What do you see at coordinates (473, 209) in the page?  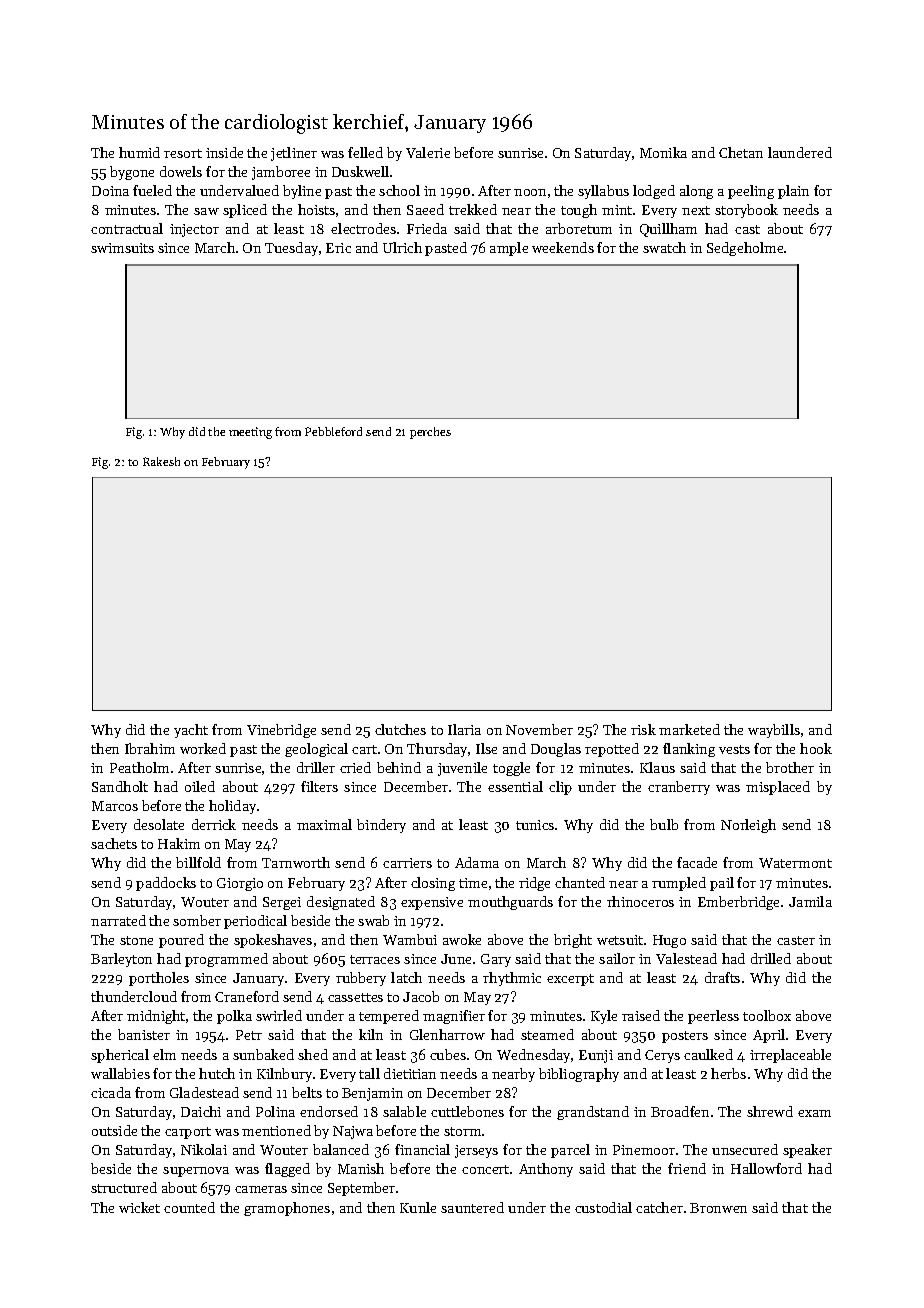 I see `trekked` at bounding box center [473, 209].
